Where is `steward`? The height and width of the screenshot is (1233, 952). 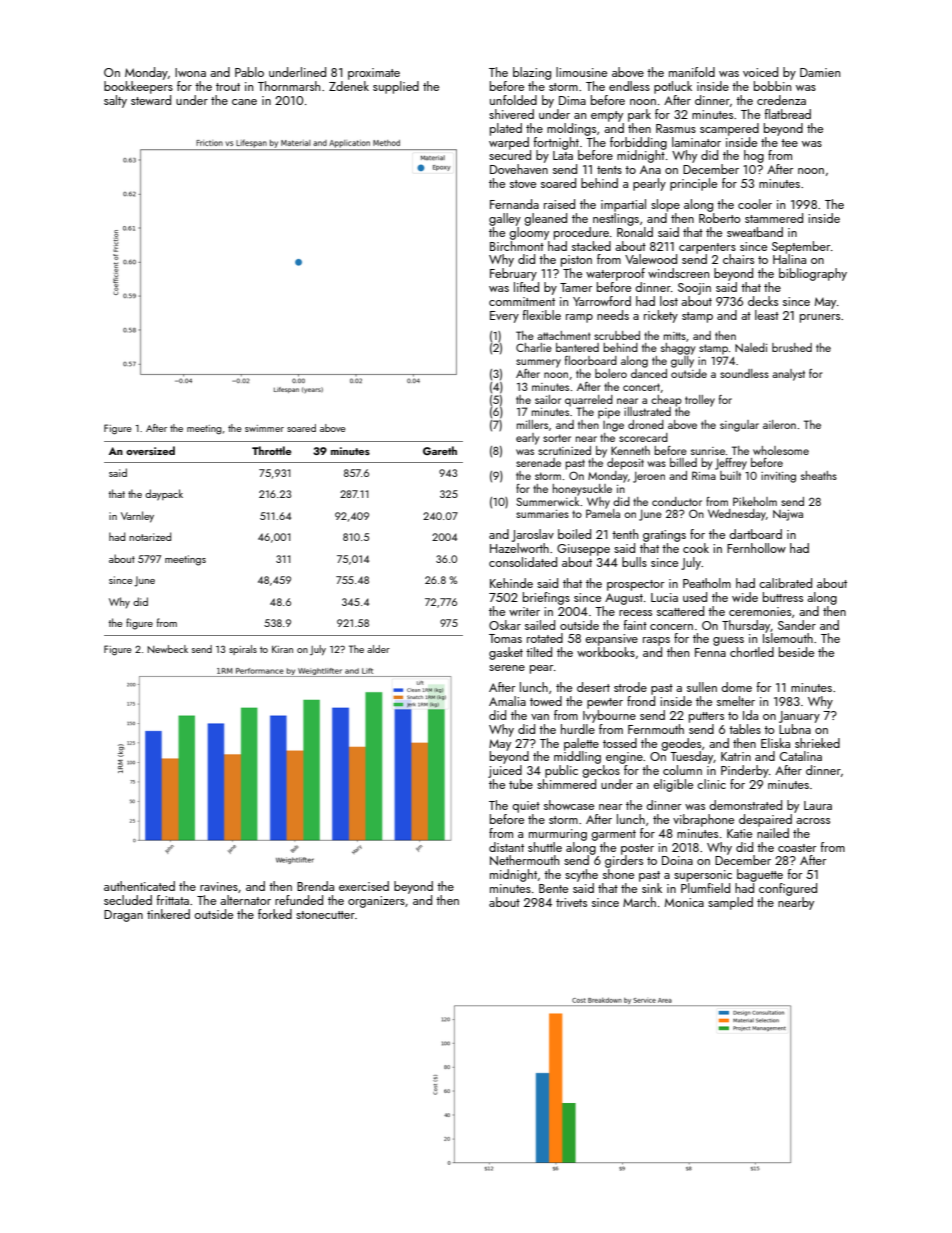
steward is located at coordinates (151, 100).
